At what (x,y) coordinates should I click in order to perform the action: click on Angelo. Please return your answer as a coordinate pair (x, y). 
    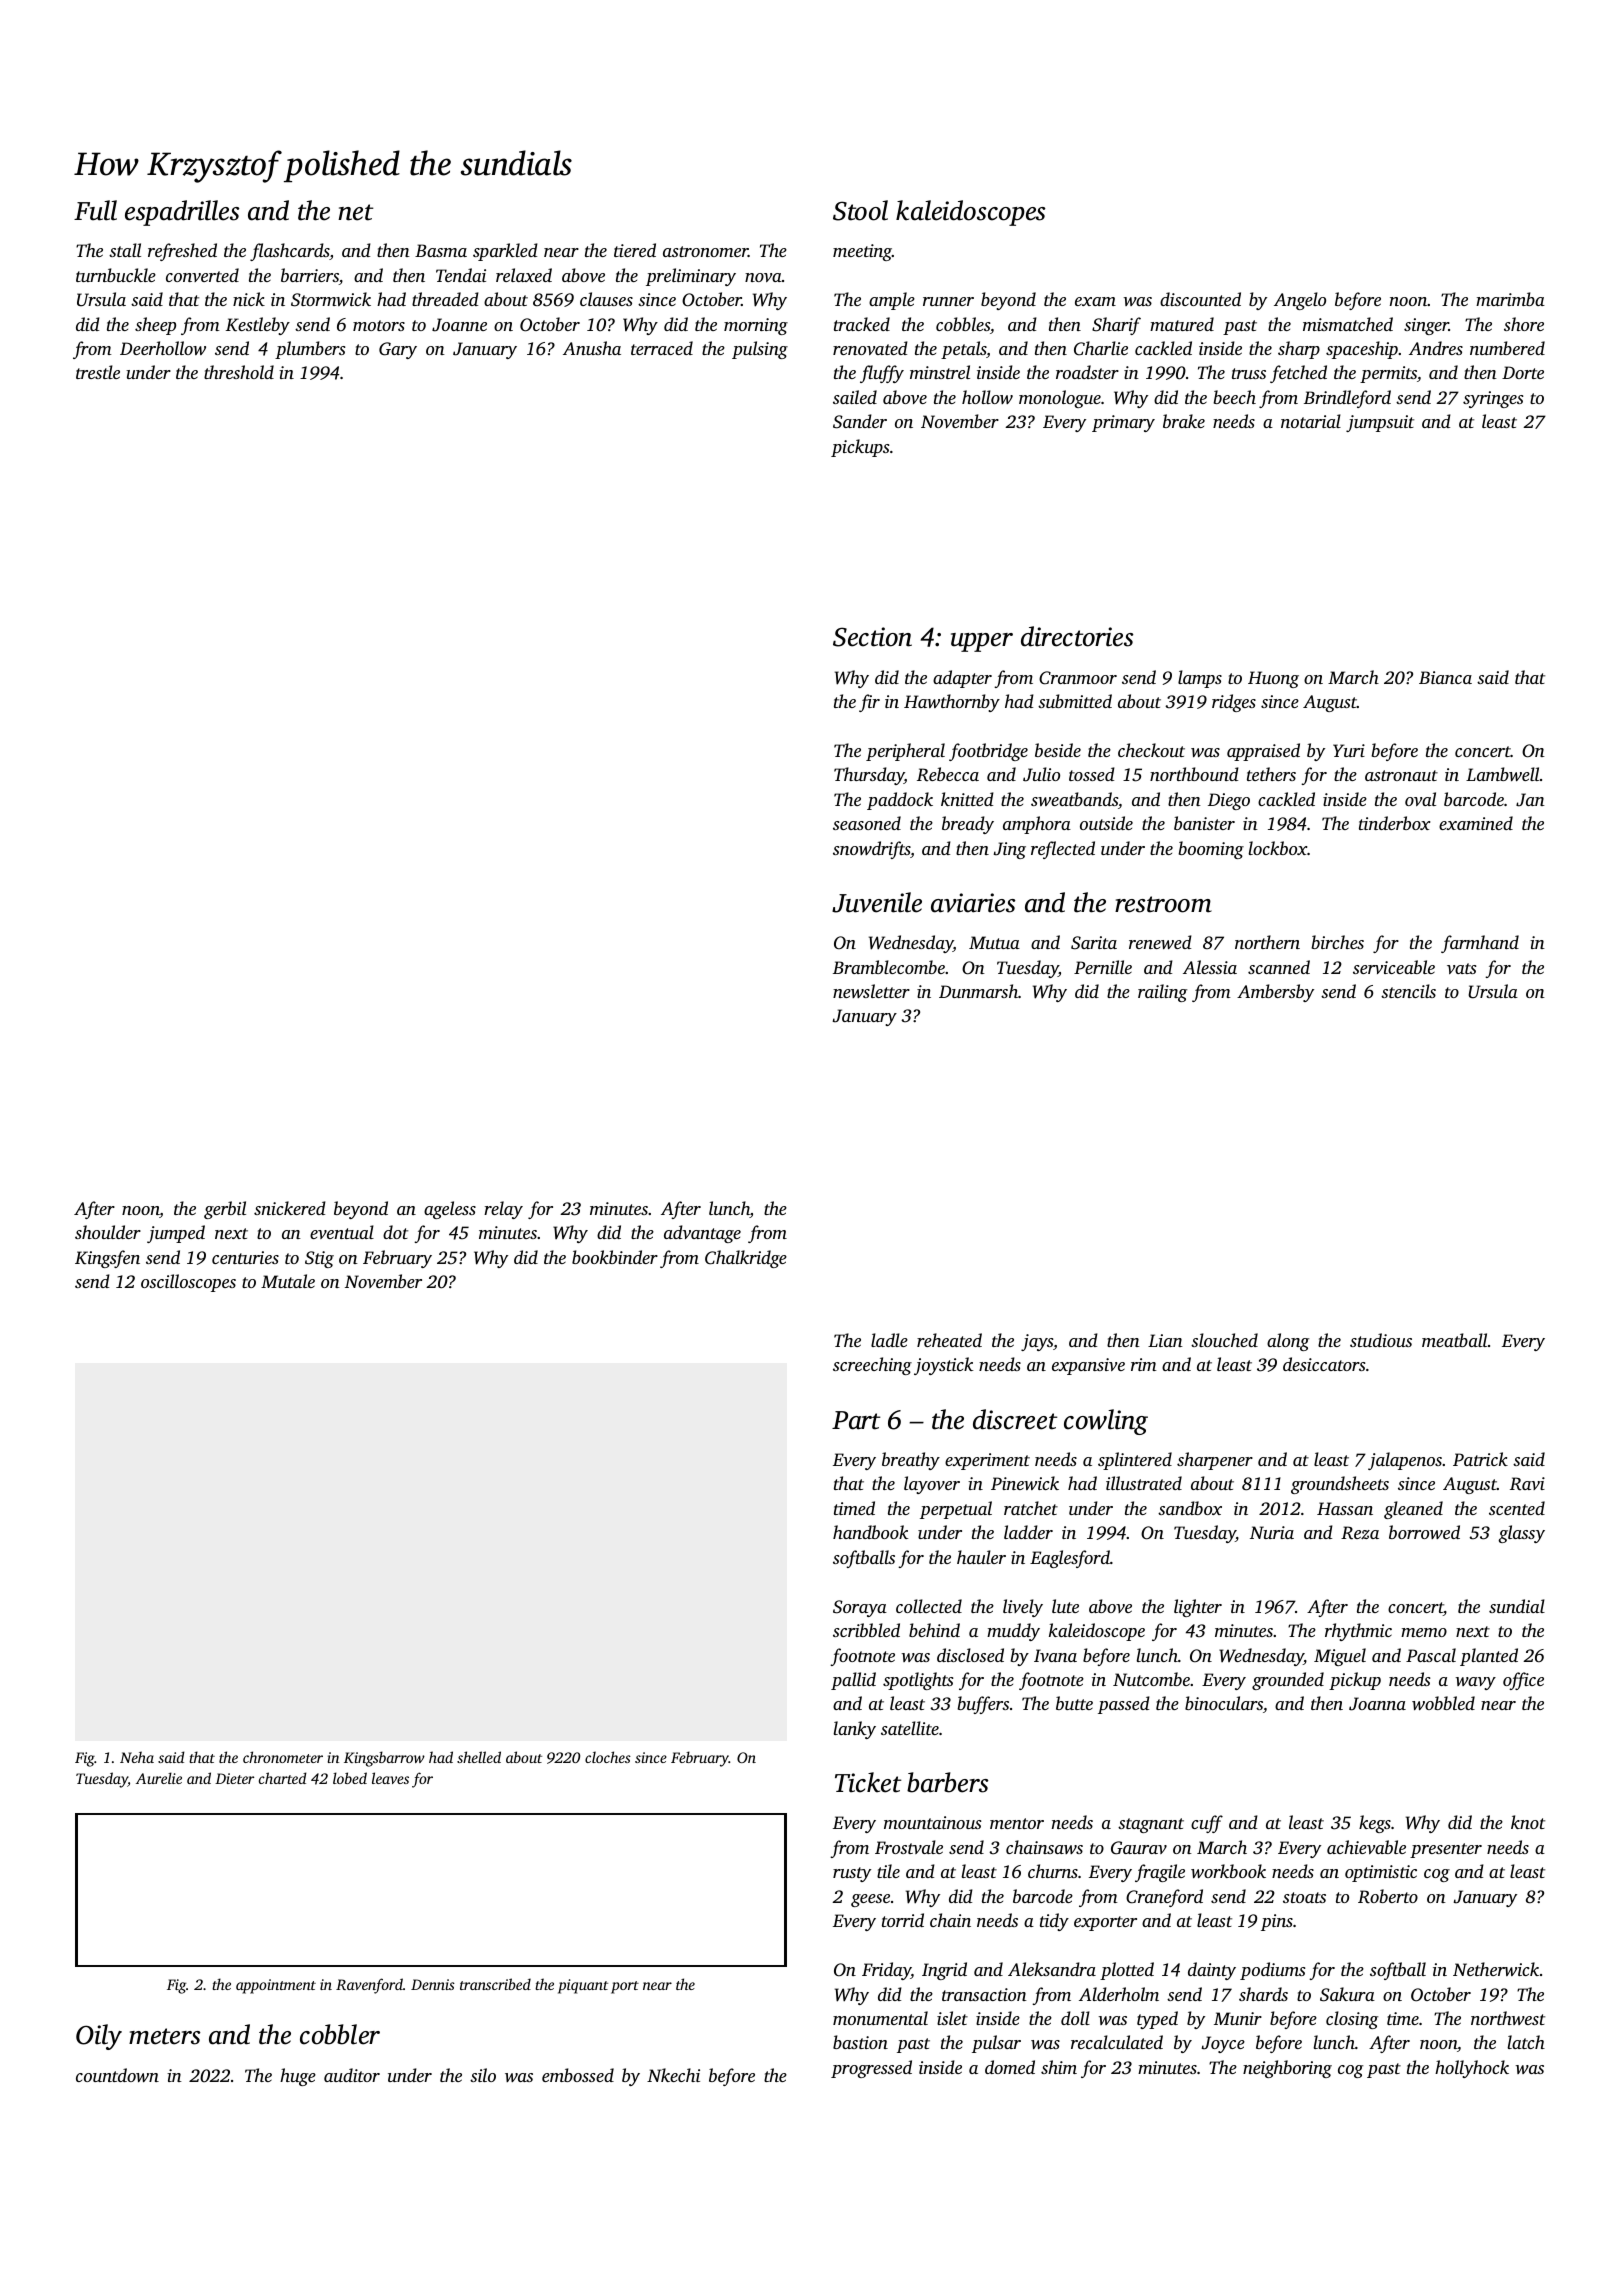
    Looking at the image, I should click on (1300, 301).
